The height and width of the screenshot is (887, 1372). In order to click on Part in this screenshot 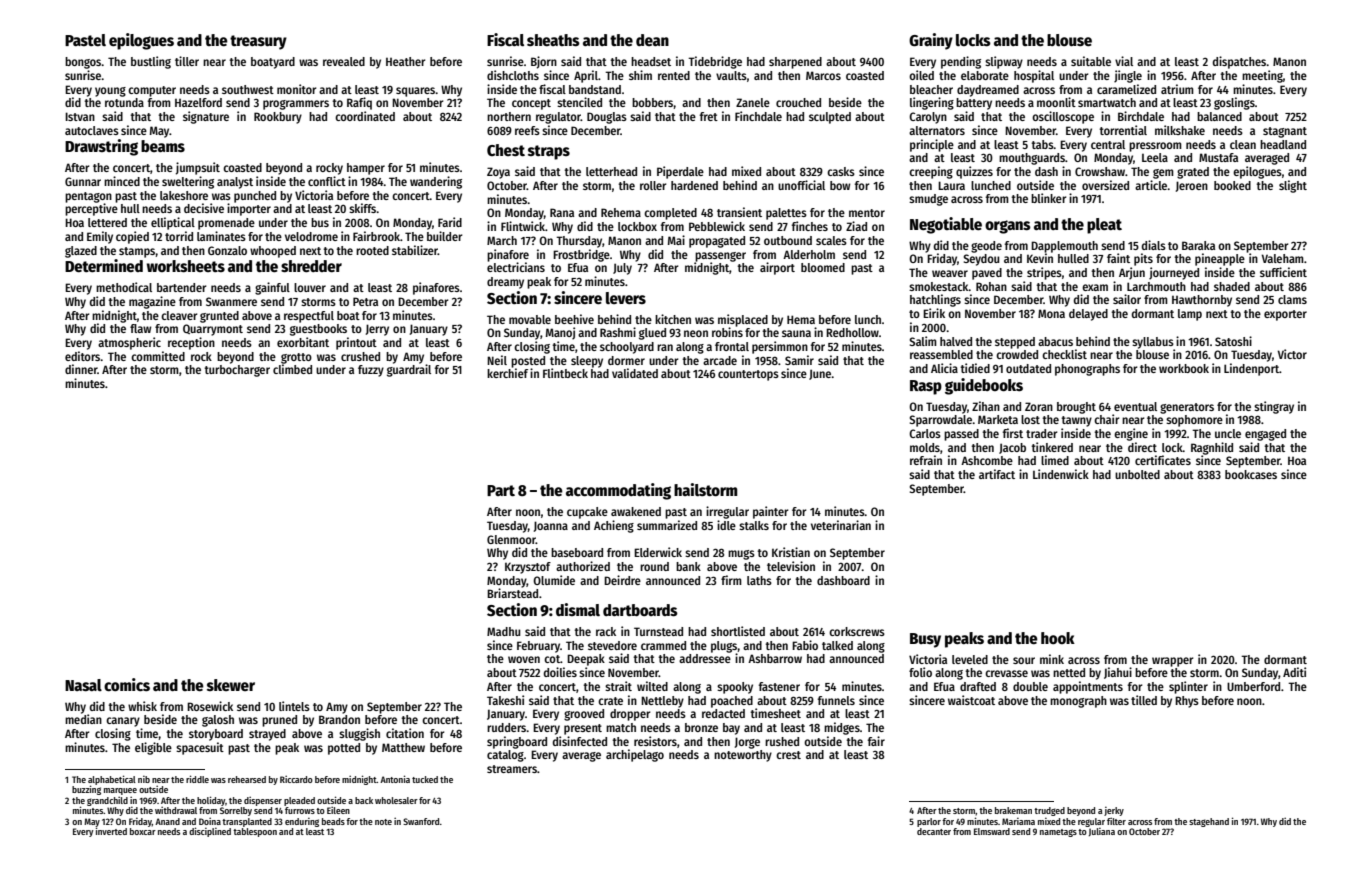, I will do `click(501, 490)`.
